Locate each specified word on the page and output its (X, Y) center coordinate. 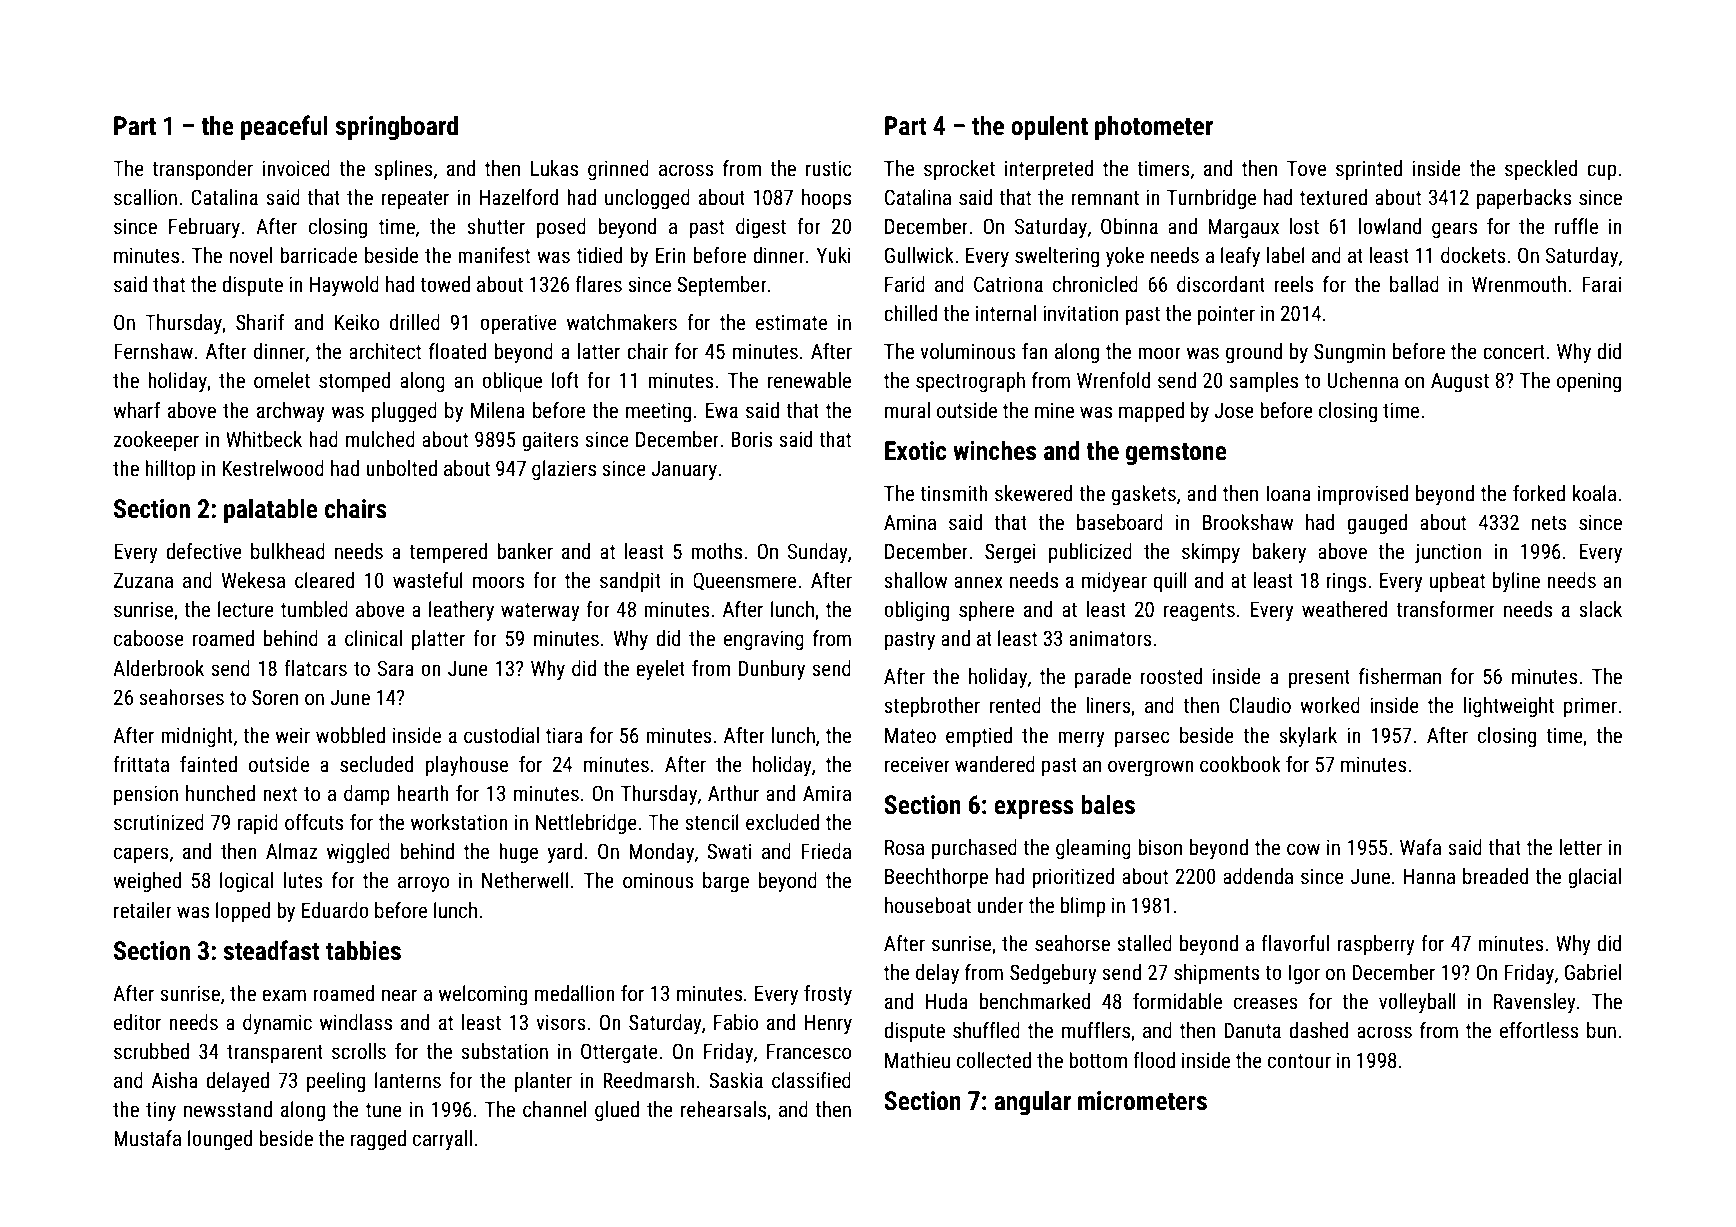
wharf (136, 410)
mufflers (1096, 1030)
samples (1263, 382)
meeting (658, 412)
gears (1454, 230)
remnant (1105, 198)
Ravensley (1535, 1003)
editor (137, 1022)
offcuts (314, 822)
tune (384, 1110)
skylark (1308, 737)
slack (1600, 609)
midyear (1114, 582)
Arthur (733, 793)
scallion (145, 197)
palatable (271, 511)
